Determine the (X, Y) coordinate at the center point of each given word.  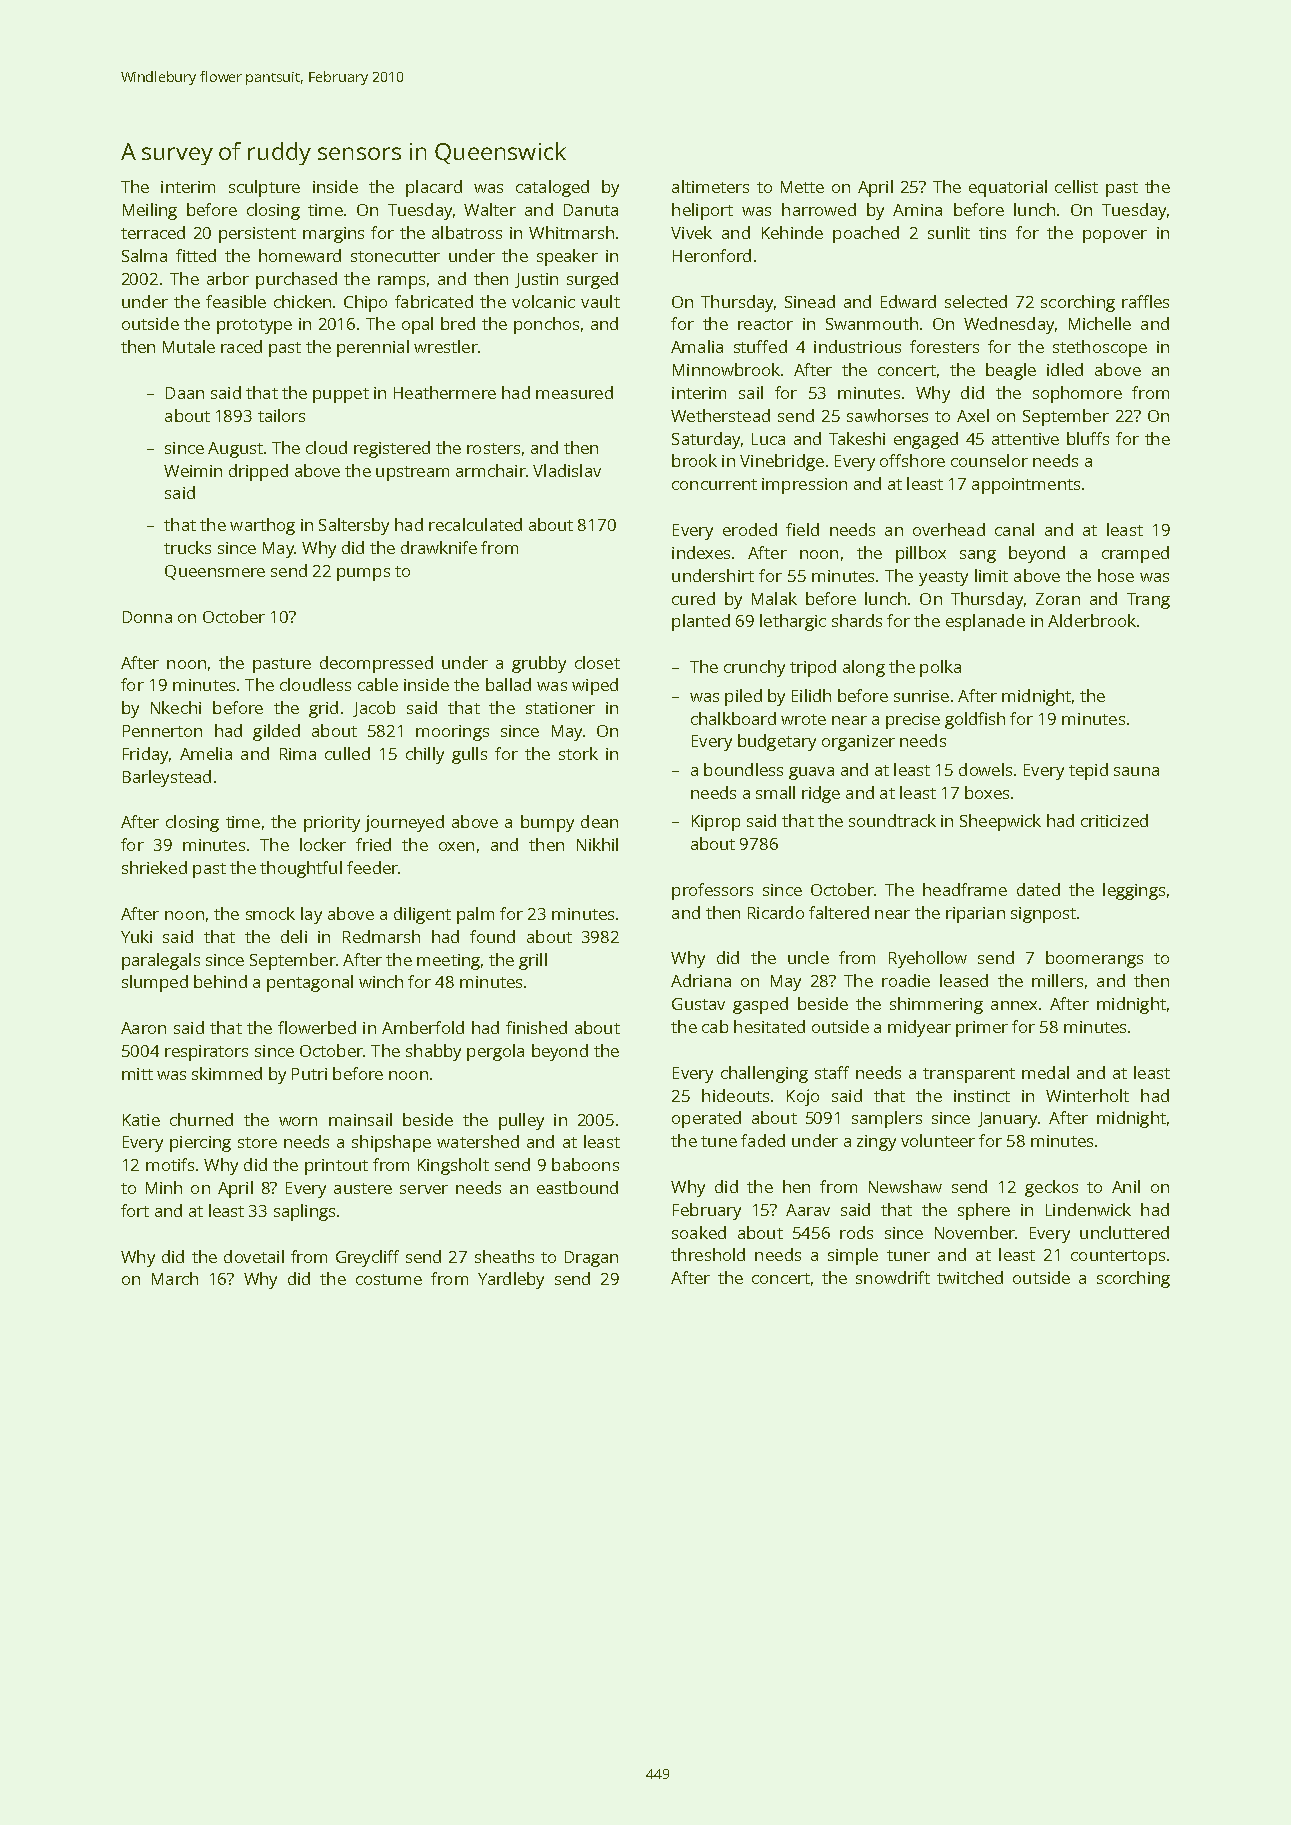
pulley (521, 1121)
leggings (1134, 891)
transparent (969, 1075)
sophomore (1077, 394)
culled (347, 753)
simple (853, 1256)
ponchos (546, 325)
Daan (185, 393)
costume (389, 1279)
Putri (309, 1074)
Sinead (810, 301)
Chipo (365, 303)
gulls (469, 755)
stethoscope (1100, 348)
